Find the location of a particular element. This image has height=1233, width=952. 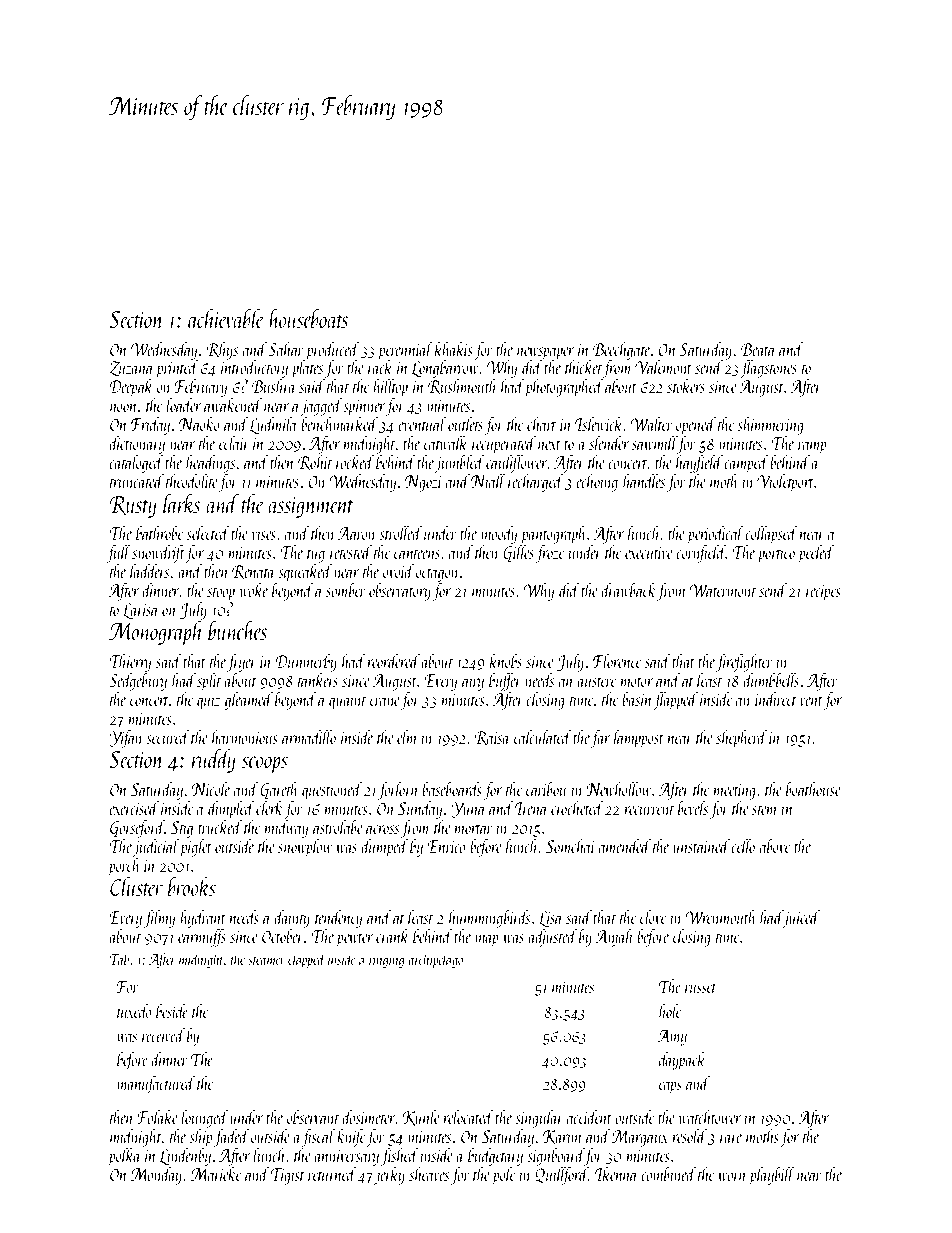

shimmering is located at coordinates (770, 426).
